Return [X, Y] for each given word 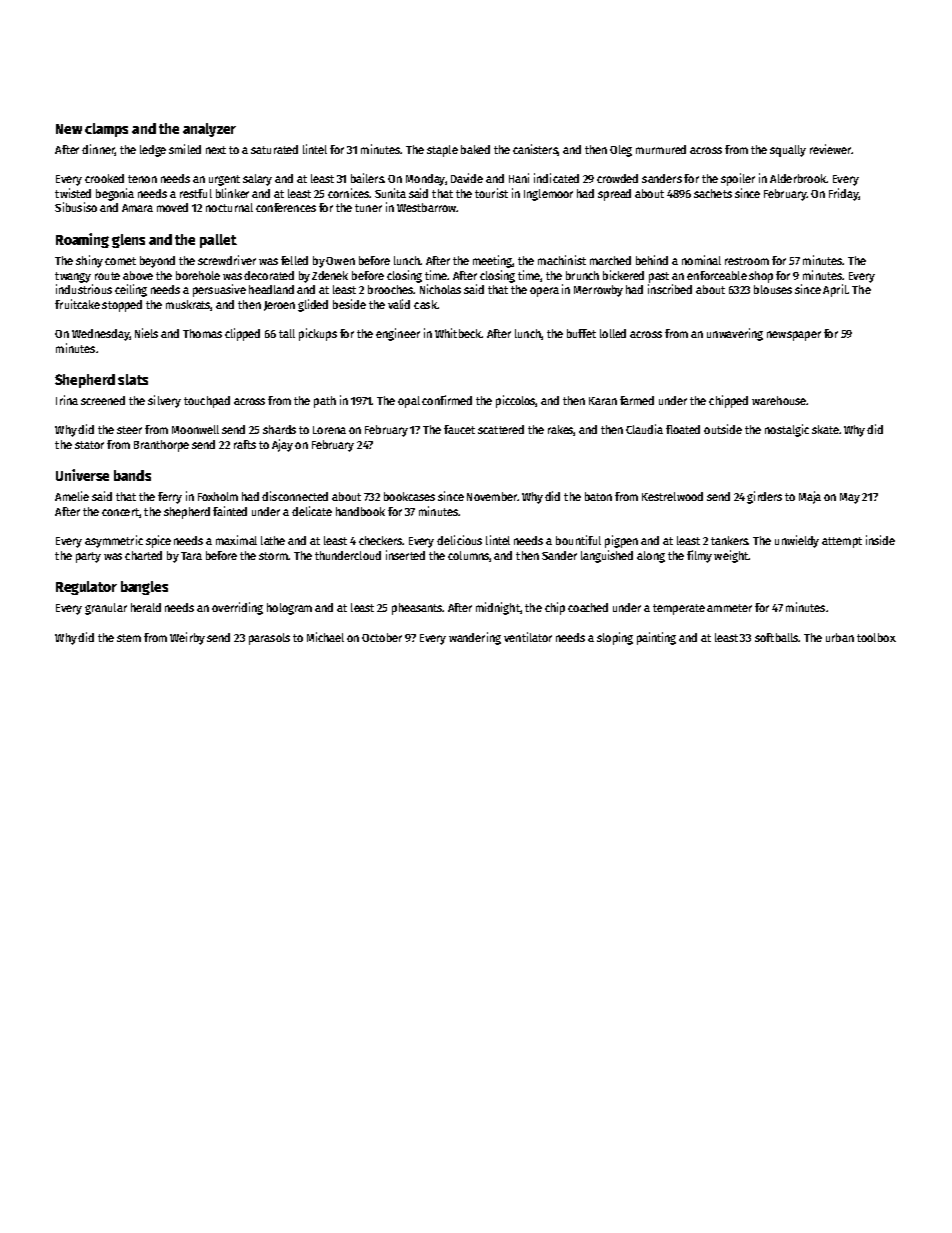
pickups [318, 334]
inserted [405, 555]
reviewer [830, 149]
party [88, 557]
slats [133, 379]
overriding [237, 608]
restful [196, 193]
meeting [493, 261]
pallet [218, 241]
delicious [459, 540]
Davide [467, 178]
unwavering [735, 334]
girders [764, 497]
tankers [729, 540]
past [659, 277]
